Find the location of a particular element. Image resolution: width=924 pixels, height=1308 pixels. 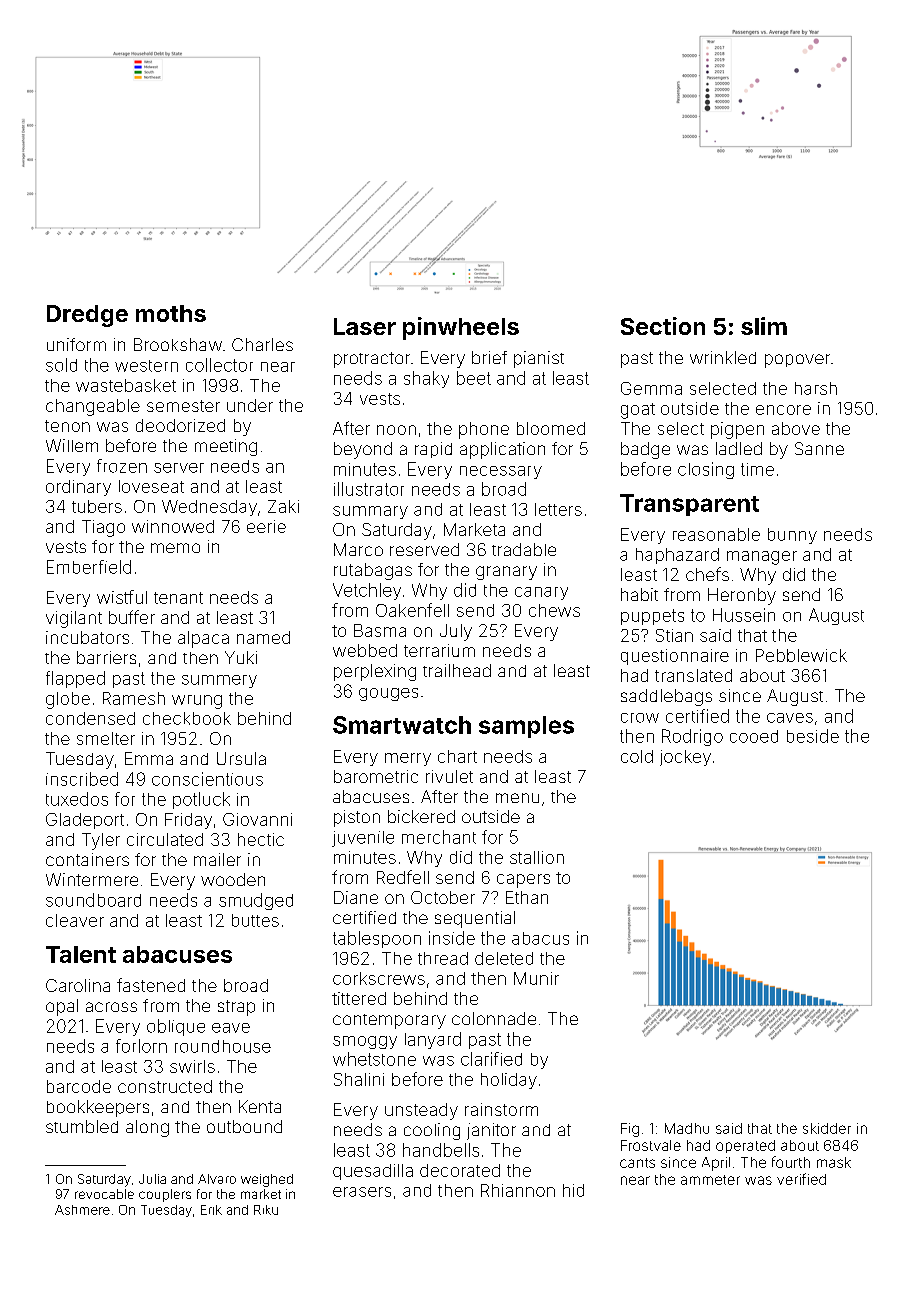

erasers is located at coordinates (362, 1192).
